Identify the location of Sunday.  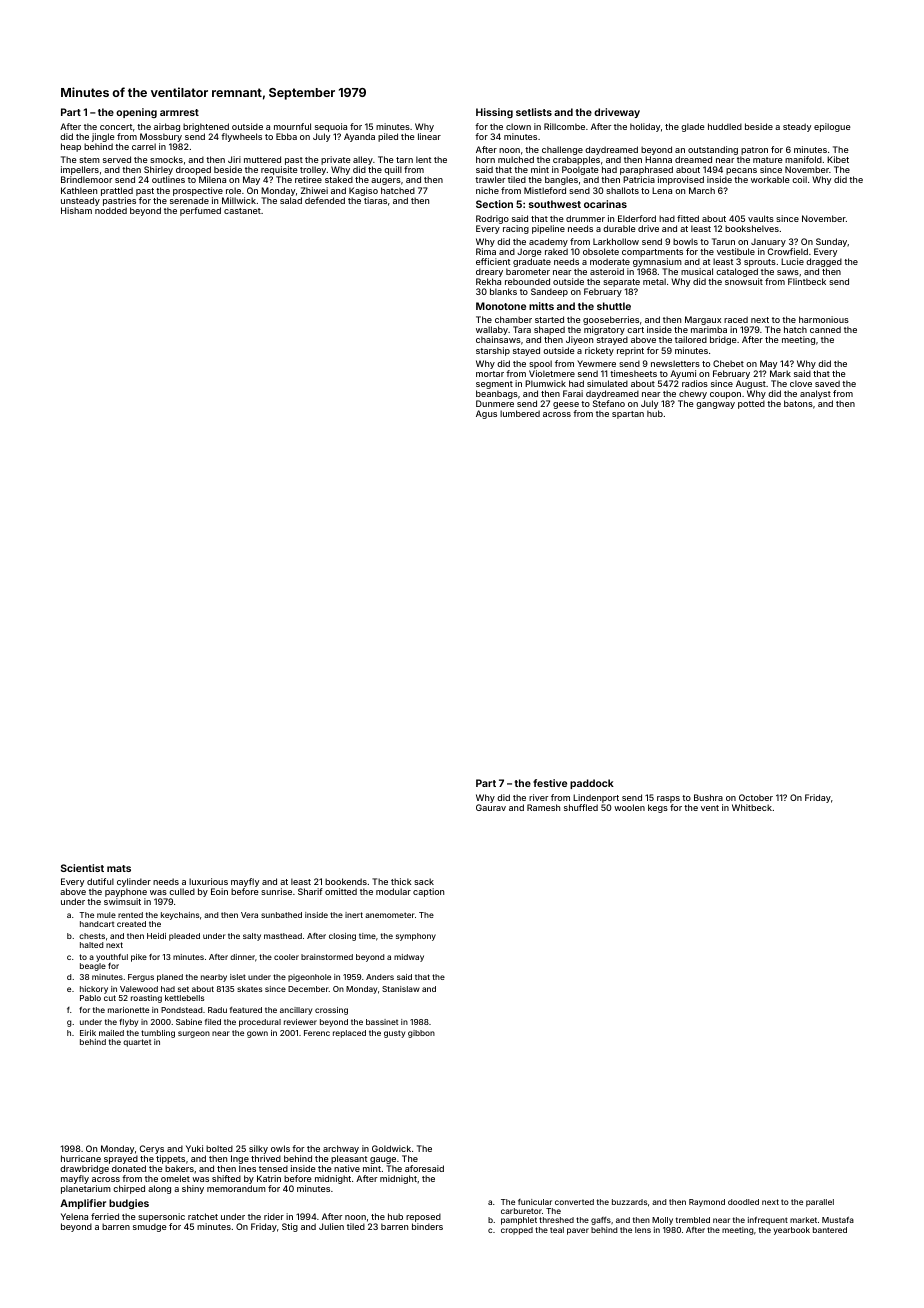
(832, 242).
